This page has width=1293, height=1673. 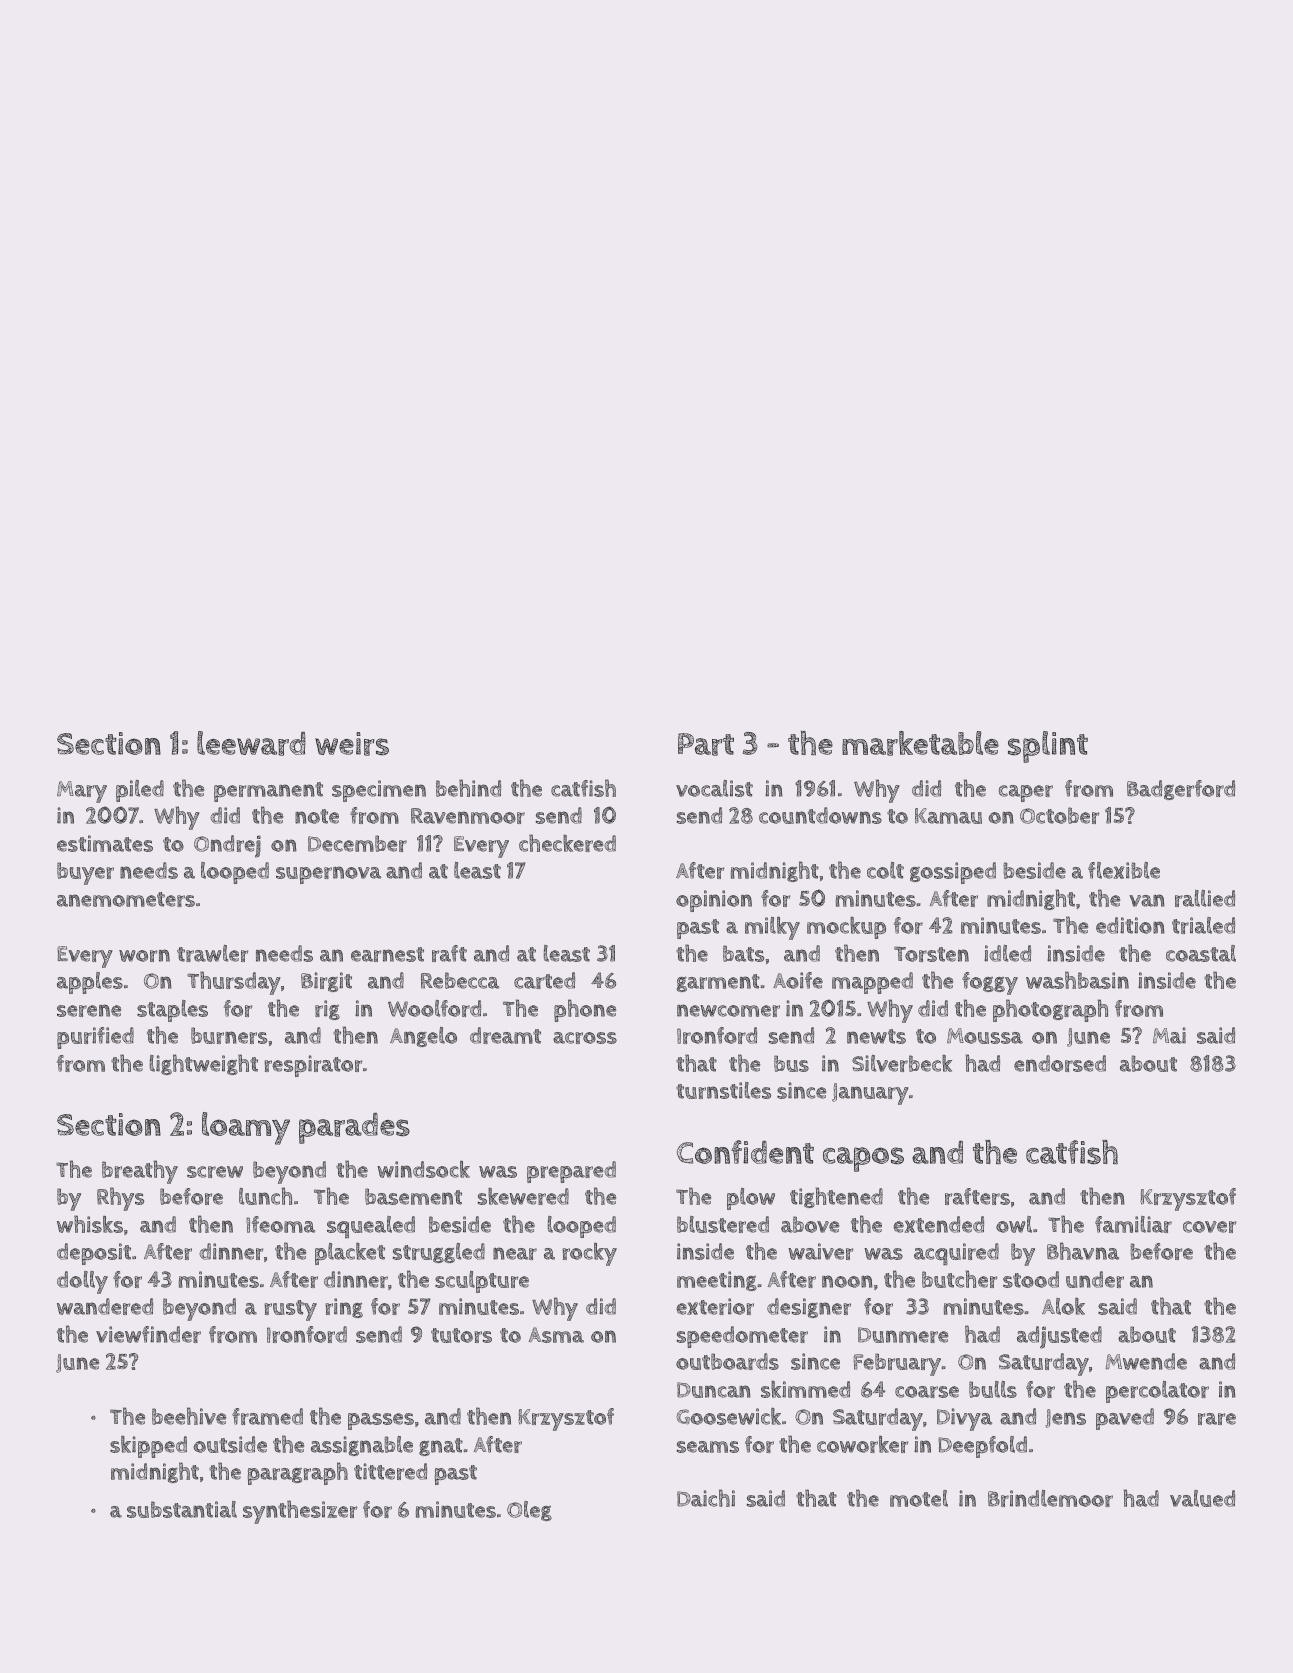 What do you see at coordinates (706, 1498) in the page?
I see `Daichi` at bounding box center [706, 1498].
